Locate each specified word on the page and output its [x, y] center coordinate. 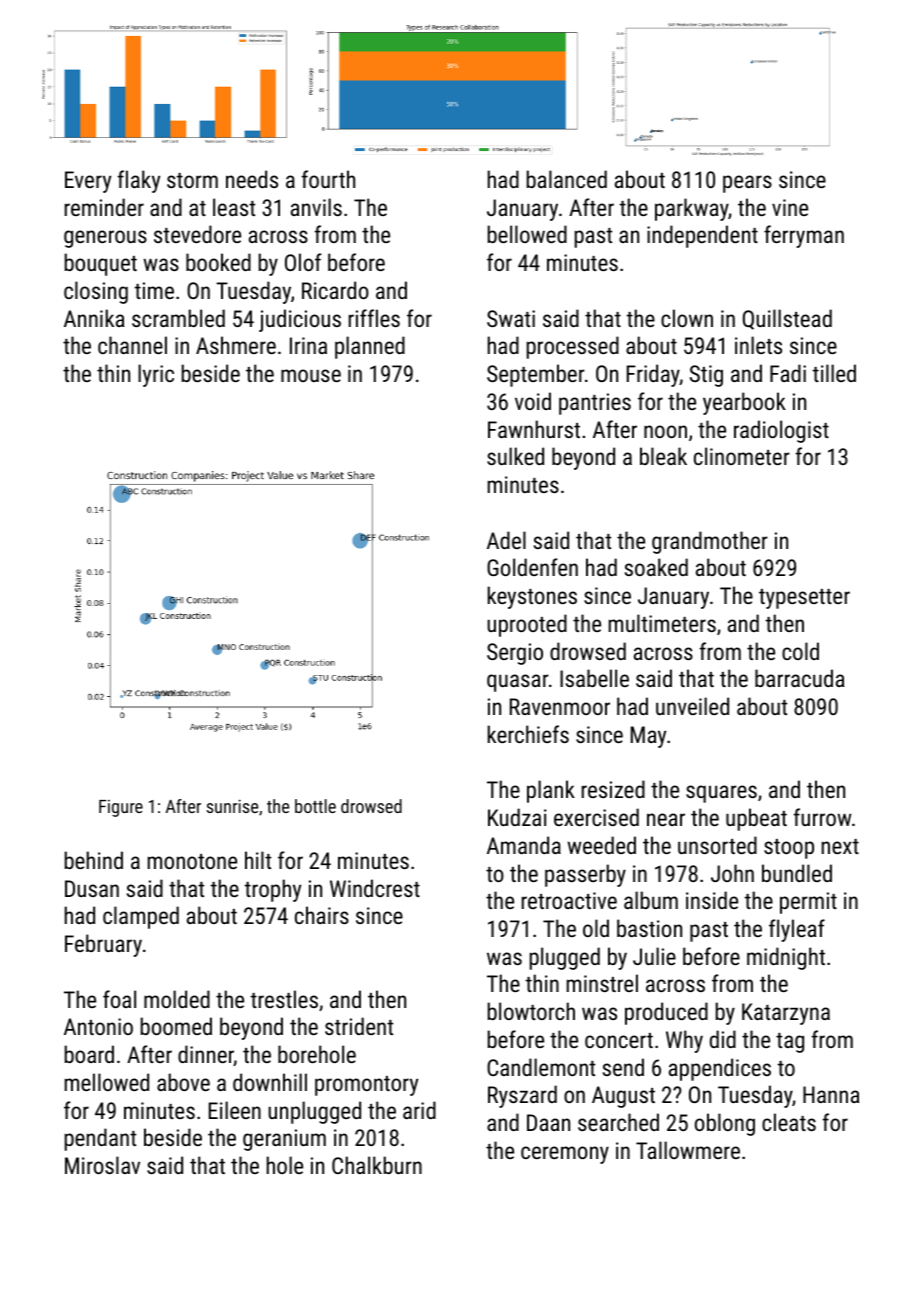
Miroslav [102, 1165]
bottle [315, 806]
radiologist [781, 431]
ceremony [565, 1155]
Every [88, 182]
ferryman [804, 236]
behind [94, 860]
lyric [156, 375]
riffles [374, 318]
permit [808, 903]
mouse [311, 375]
